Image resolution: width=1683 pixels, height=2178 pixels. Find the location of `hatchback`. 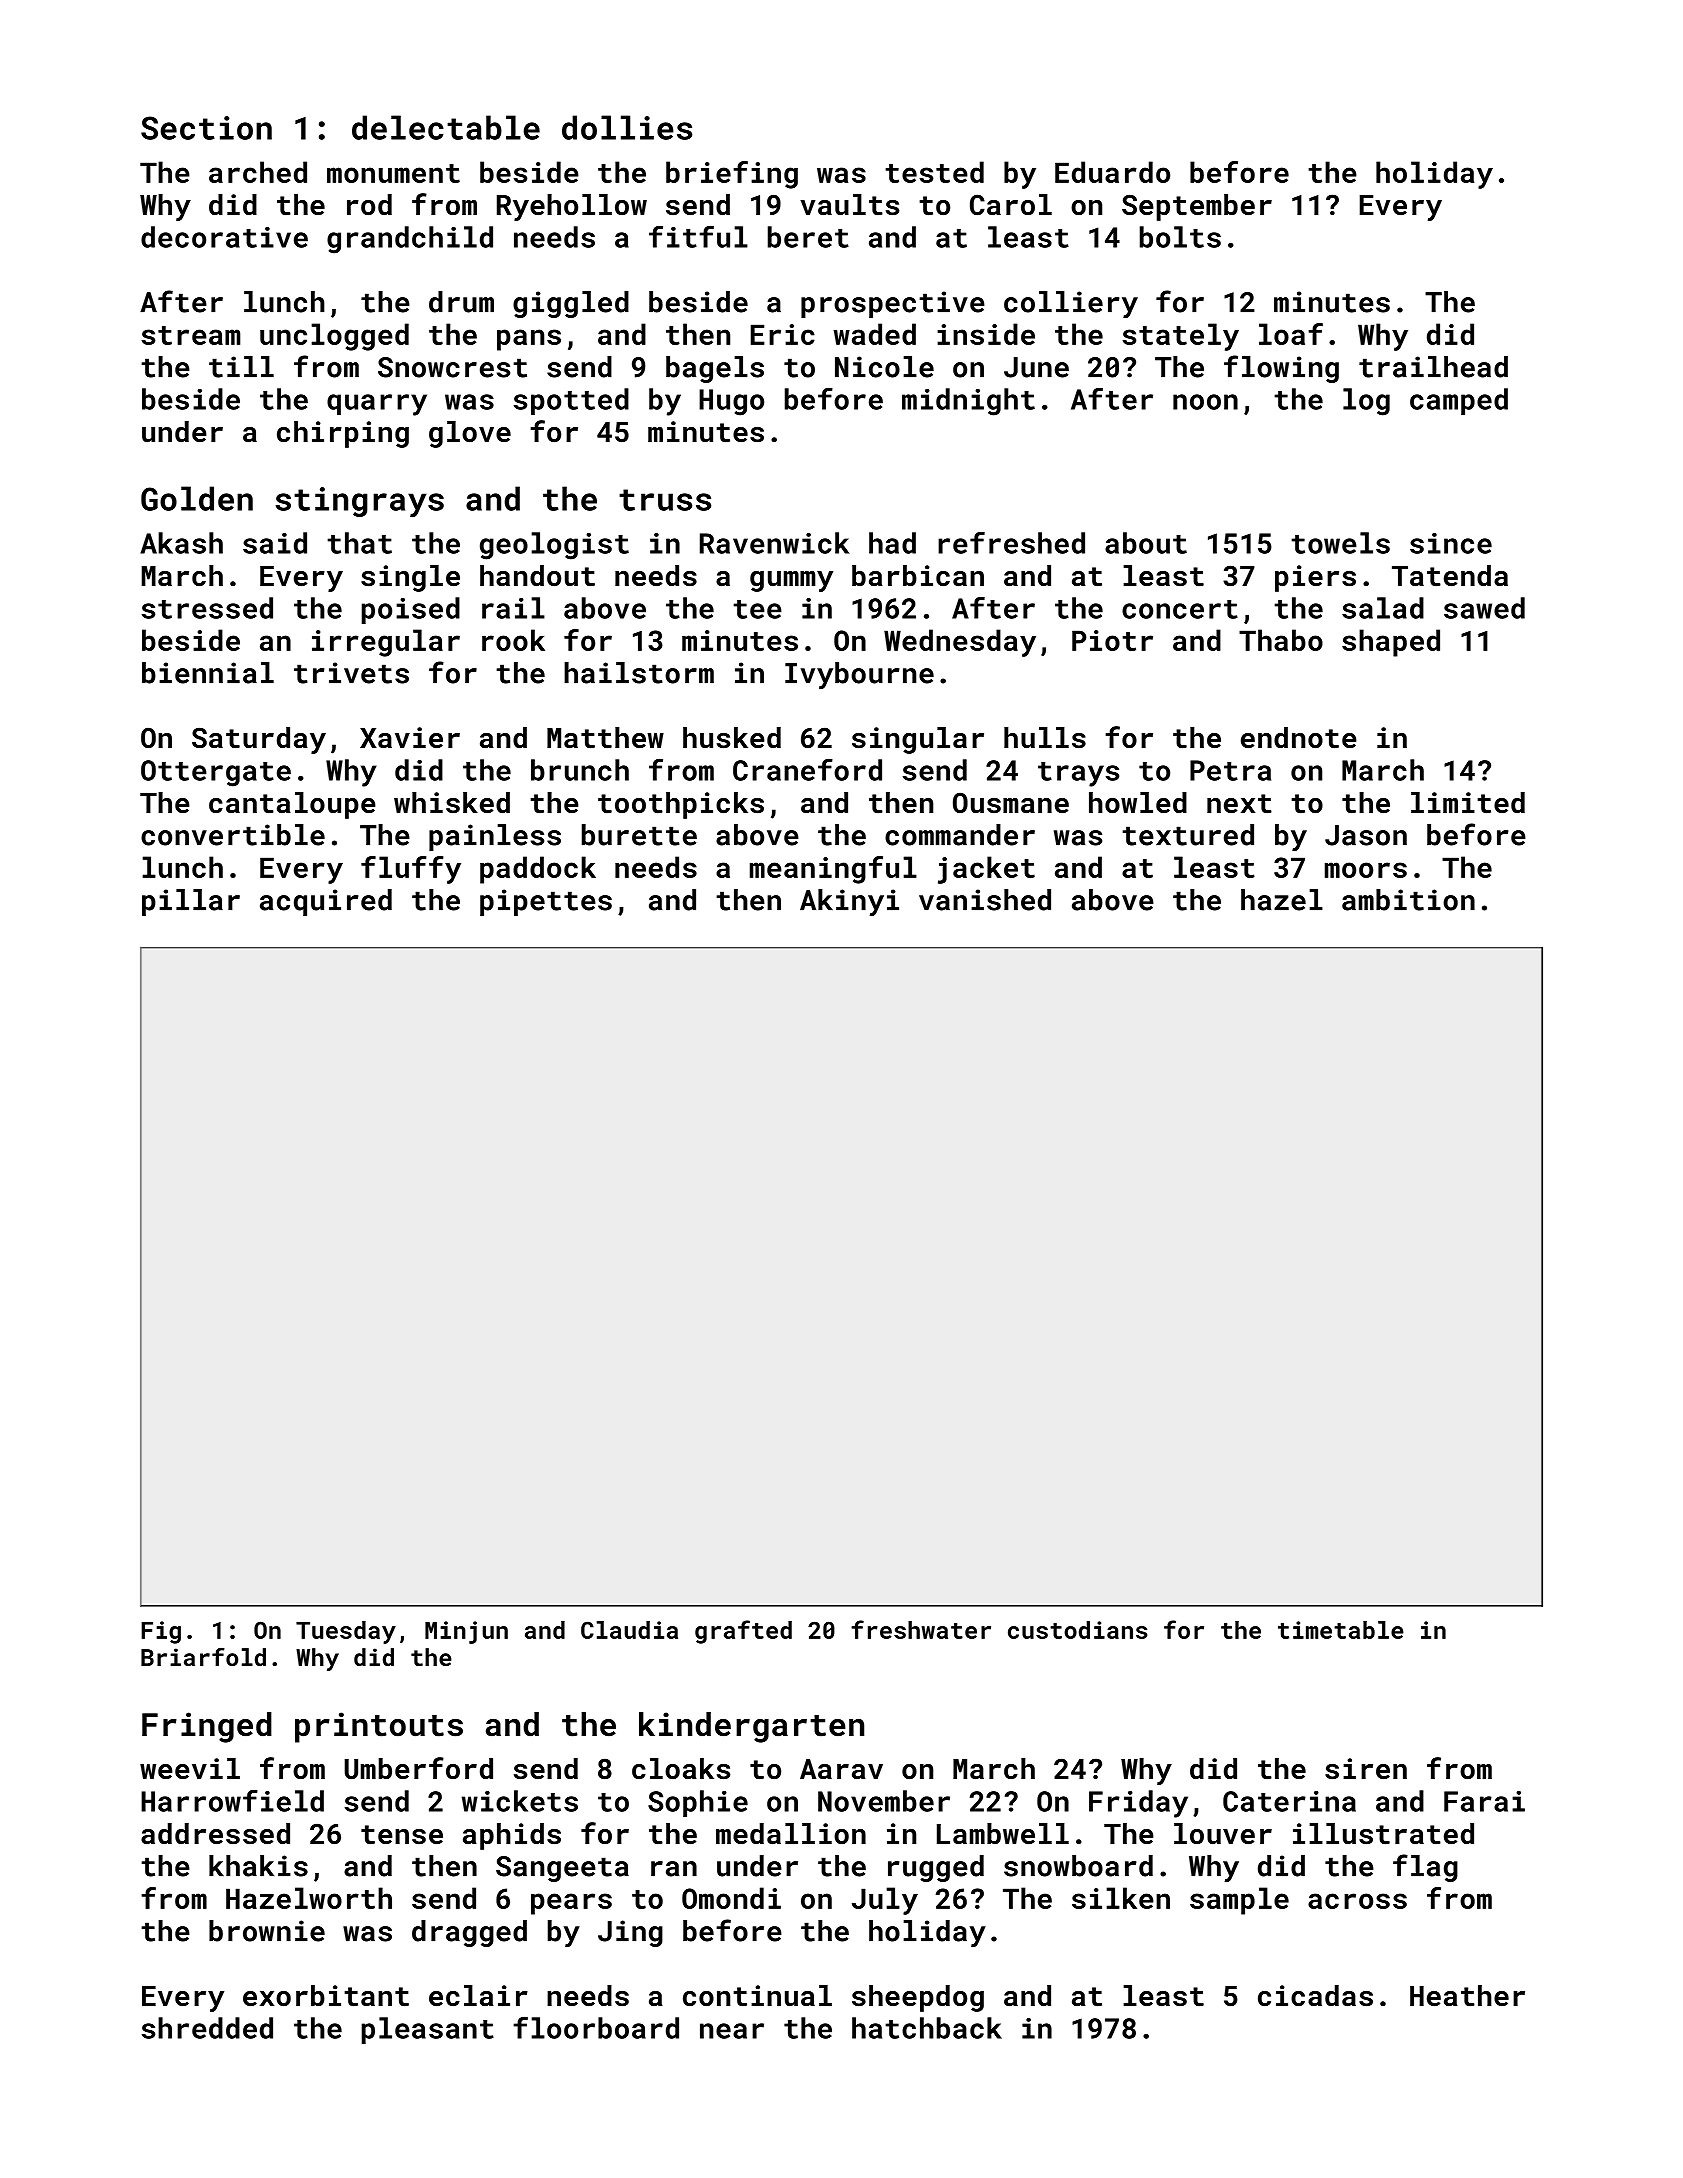

hatchback is located at coordinates (927, 2028).
